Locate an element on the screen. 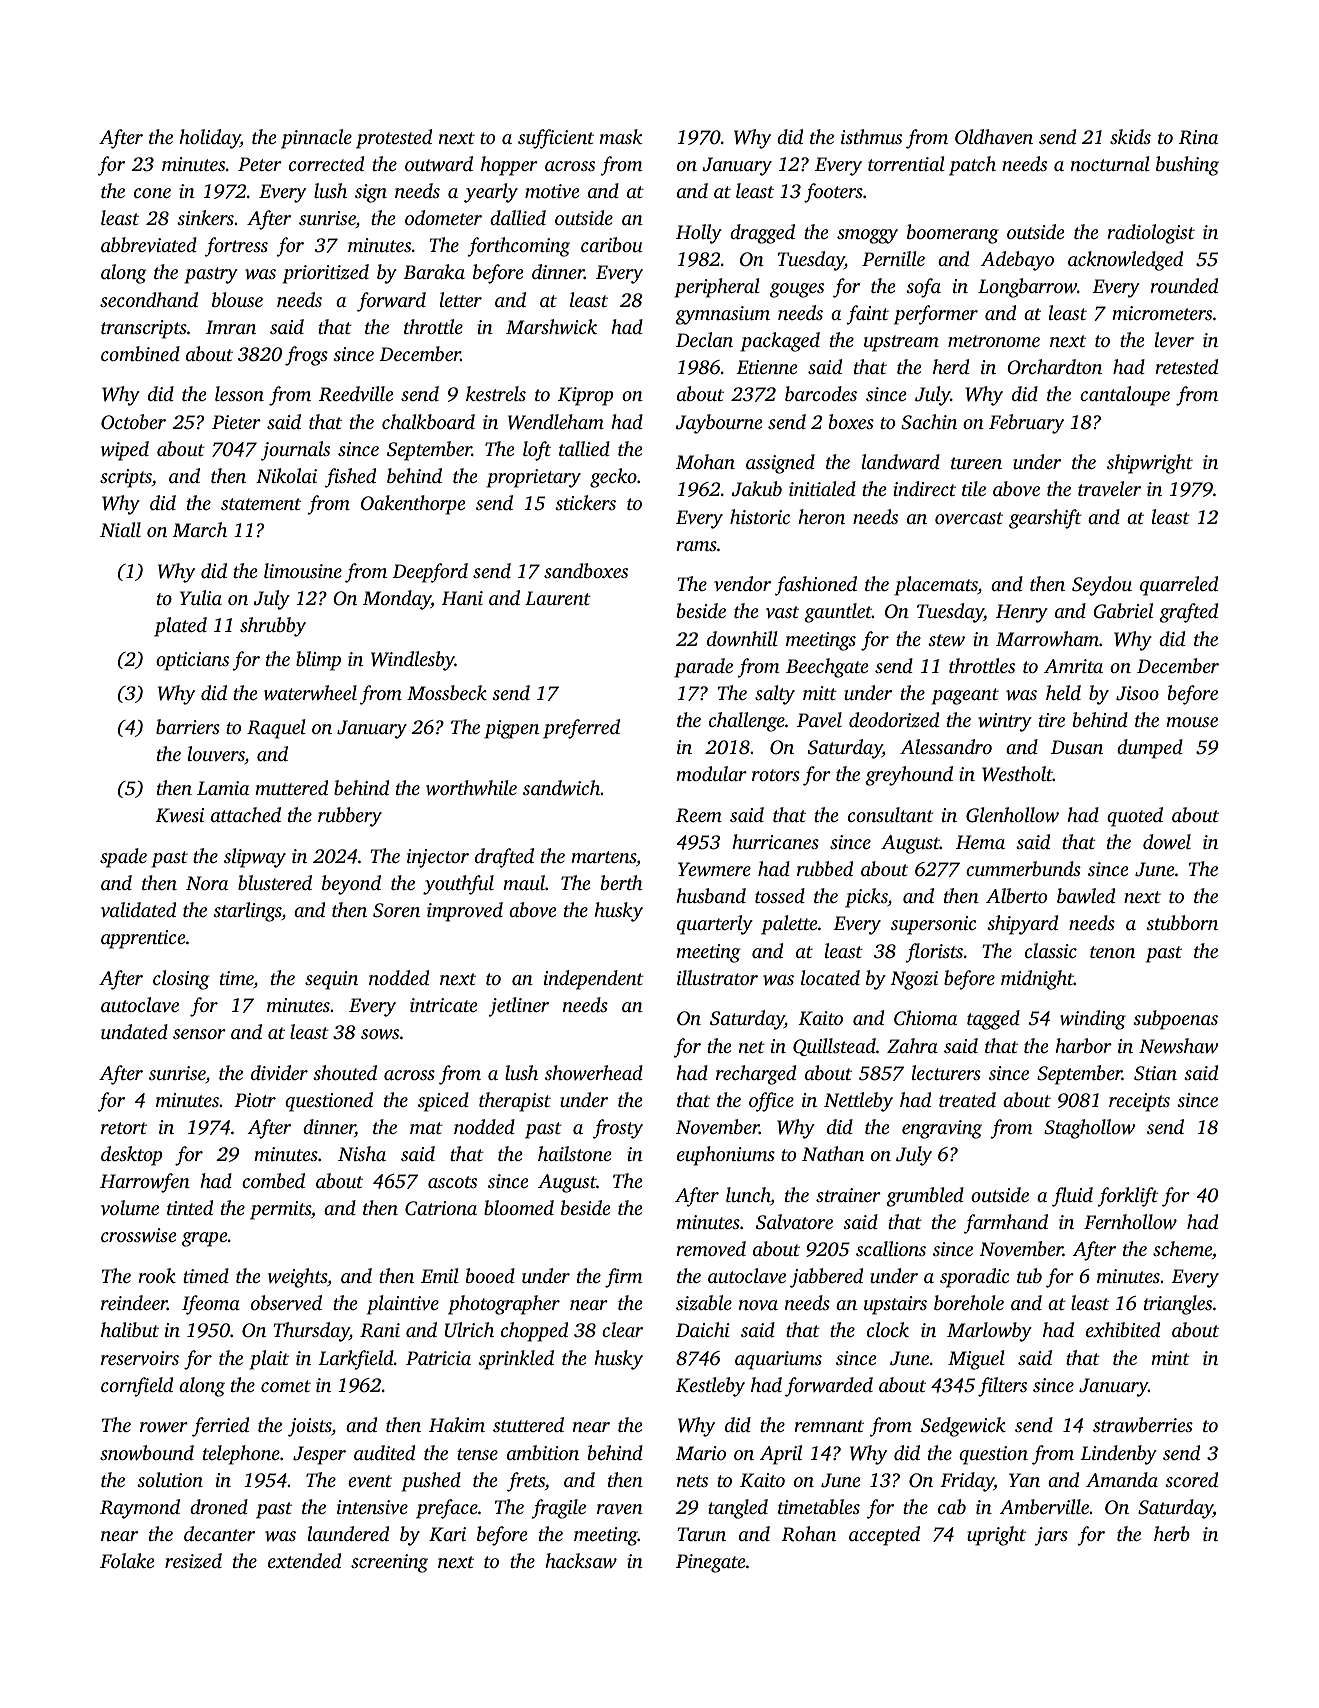  Fernhollow is located at coordinates (1130, 1222).
